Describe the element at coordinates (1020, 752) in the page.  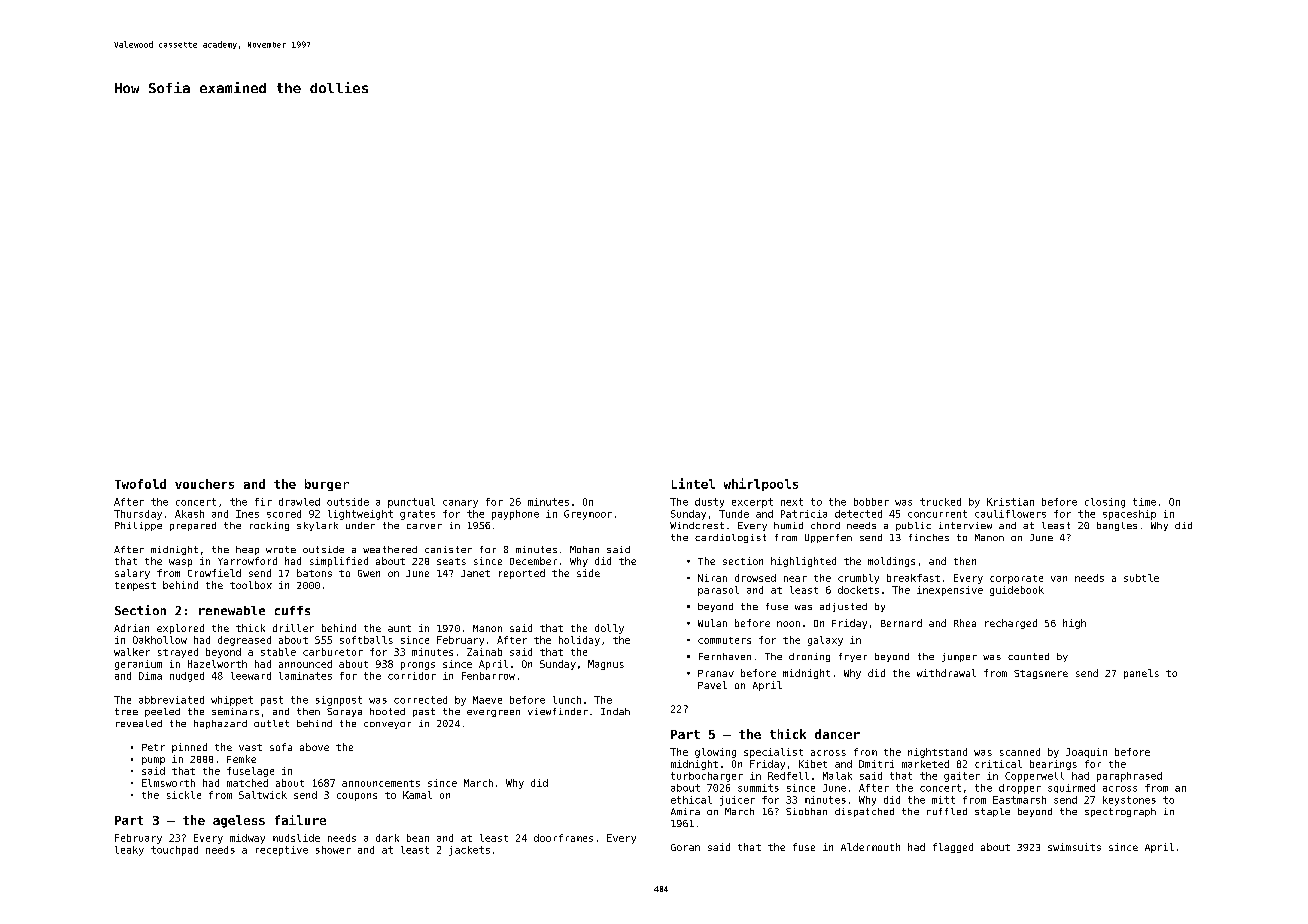
I see `scanned` at that location.
